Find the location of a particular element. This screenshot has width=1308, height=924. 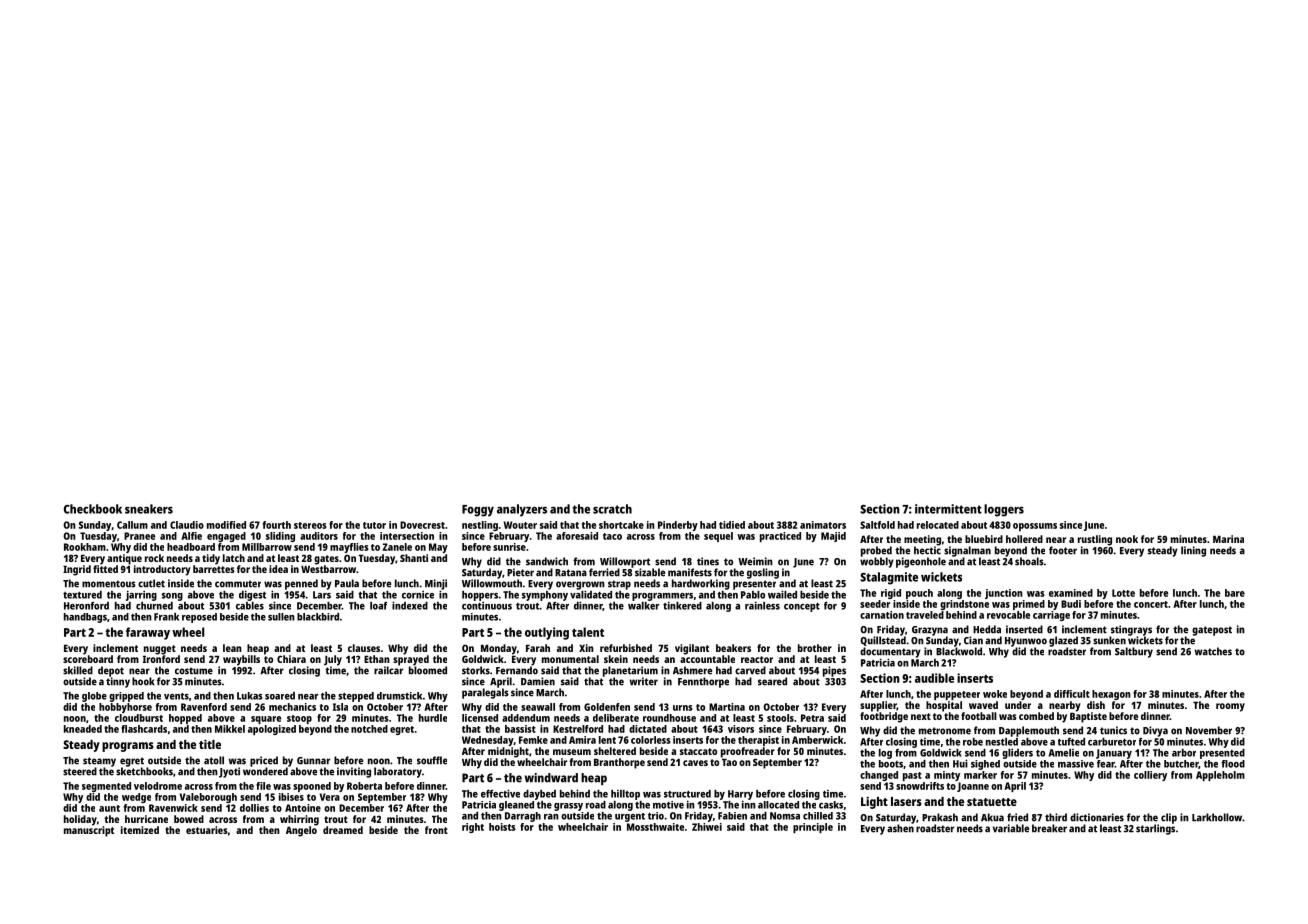

Checkbook is located at coordinates (93, 509).
